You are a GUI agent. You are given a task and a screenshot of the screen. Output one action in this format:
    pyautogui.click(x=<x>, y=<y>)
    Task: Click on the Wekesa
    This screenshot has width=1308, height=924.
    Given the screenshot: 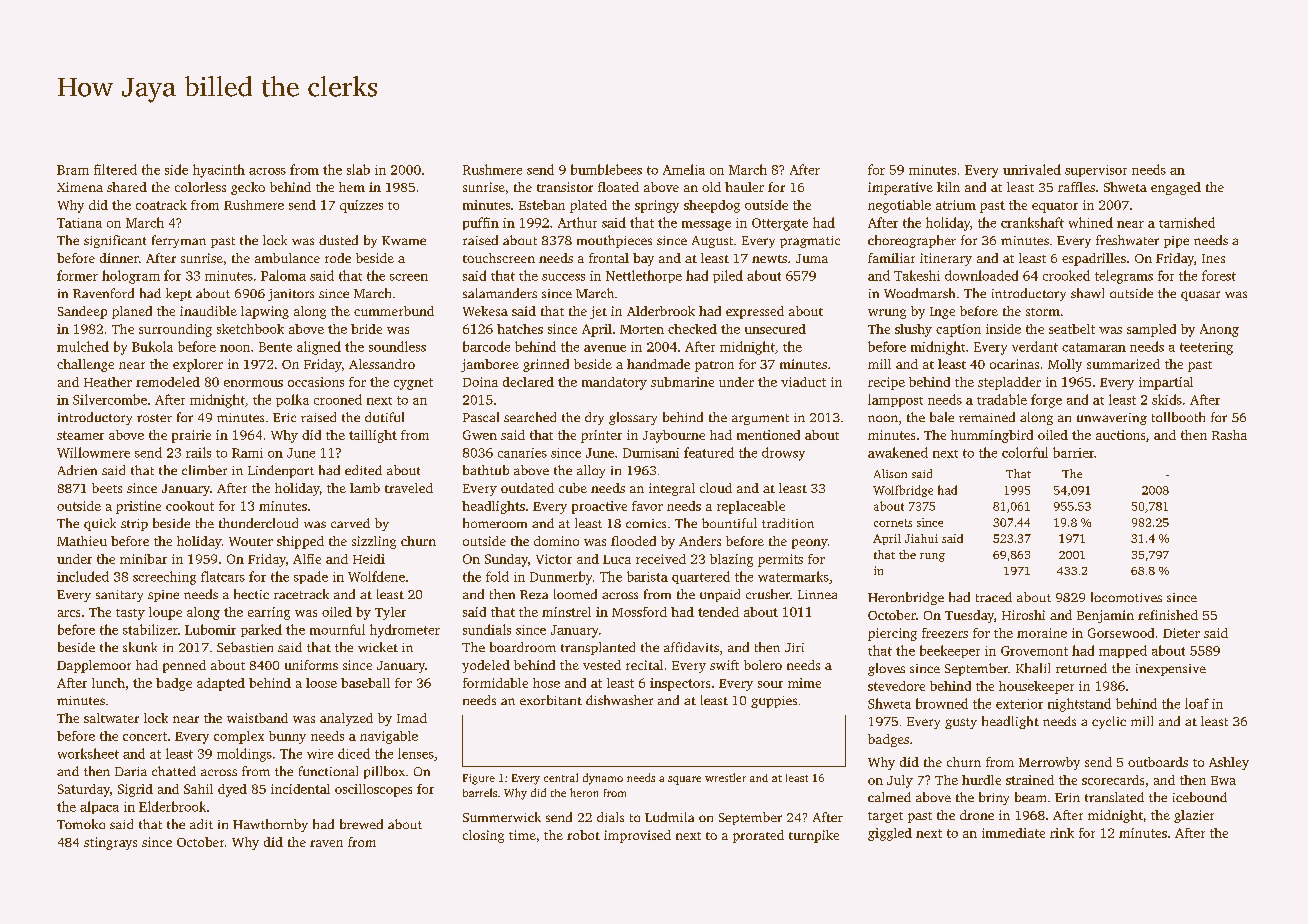 What is the action you would take?
    pyautogui.click(x=485, y=311)
